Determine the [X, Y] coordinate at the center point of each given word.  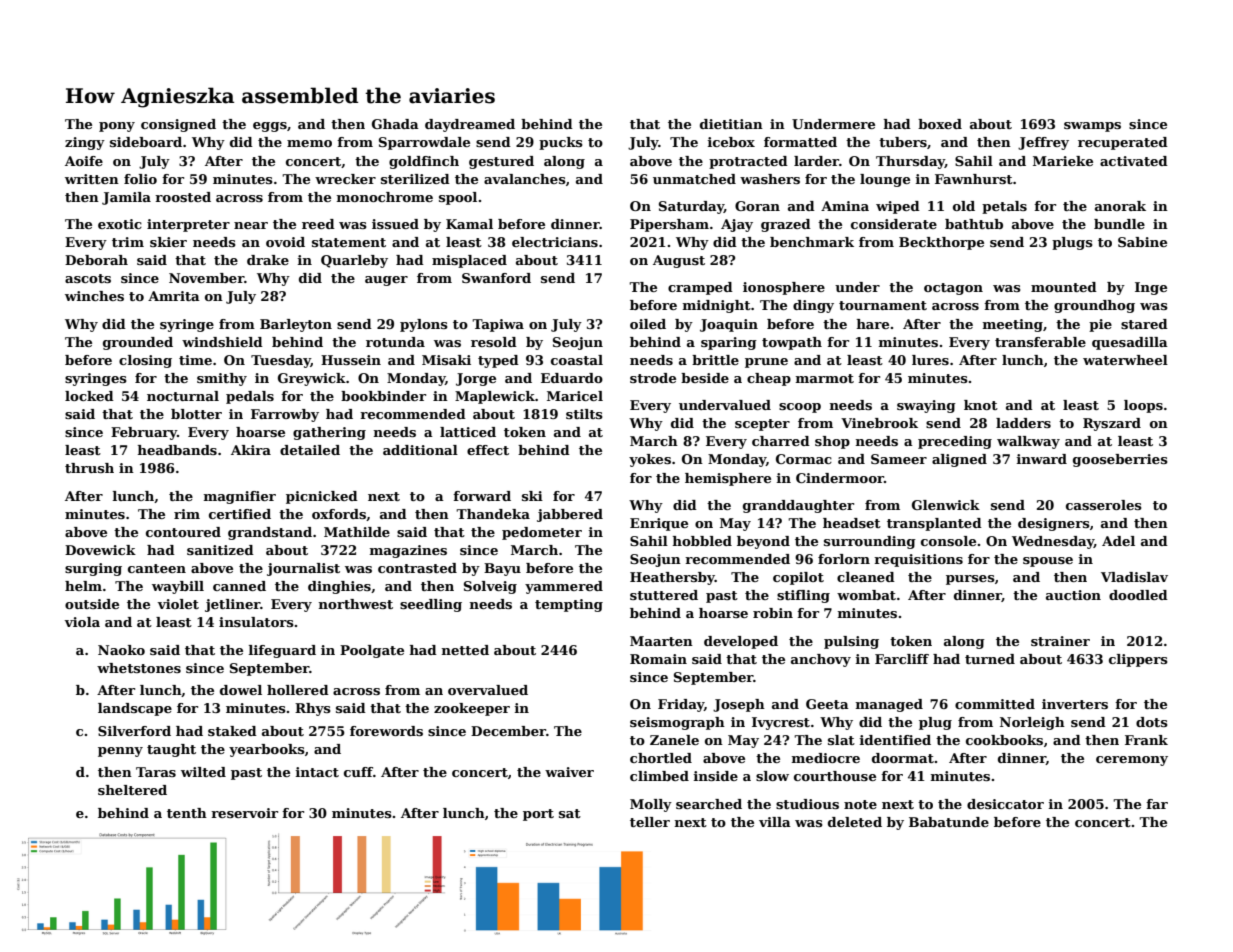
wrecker [345, 179]
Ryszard [1112, 424]
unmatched [694, 179]
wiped [898, 207]
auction [1073, 595]
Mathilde [357, 532]
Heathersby [672, 578]
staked [232, 731]
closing [145, 361]
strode [653, 378]
